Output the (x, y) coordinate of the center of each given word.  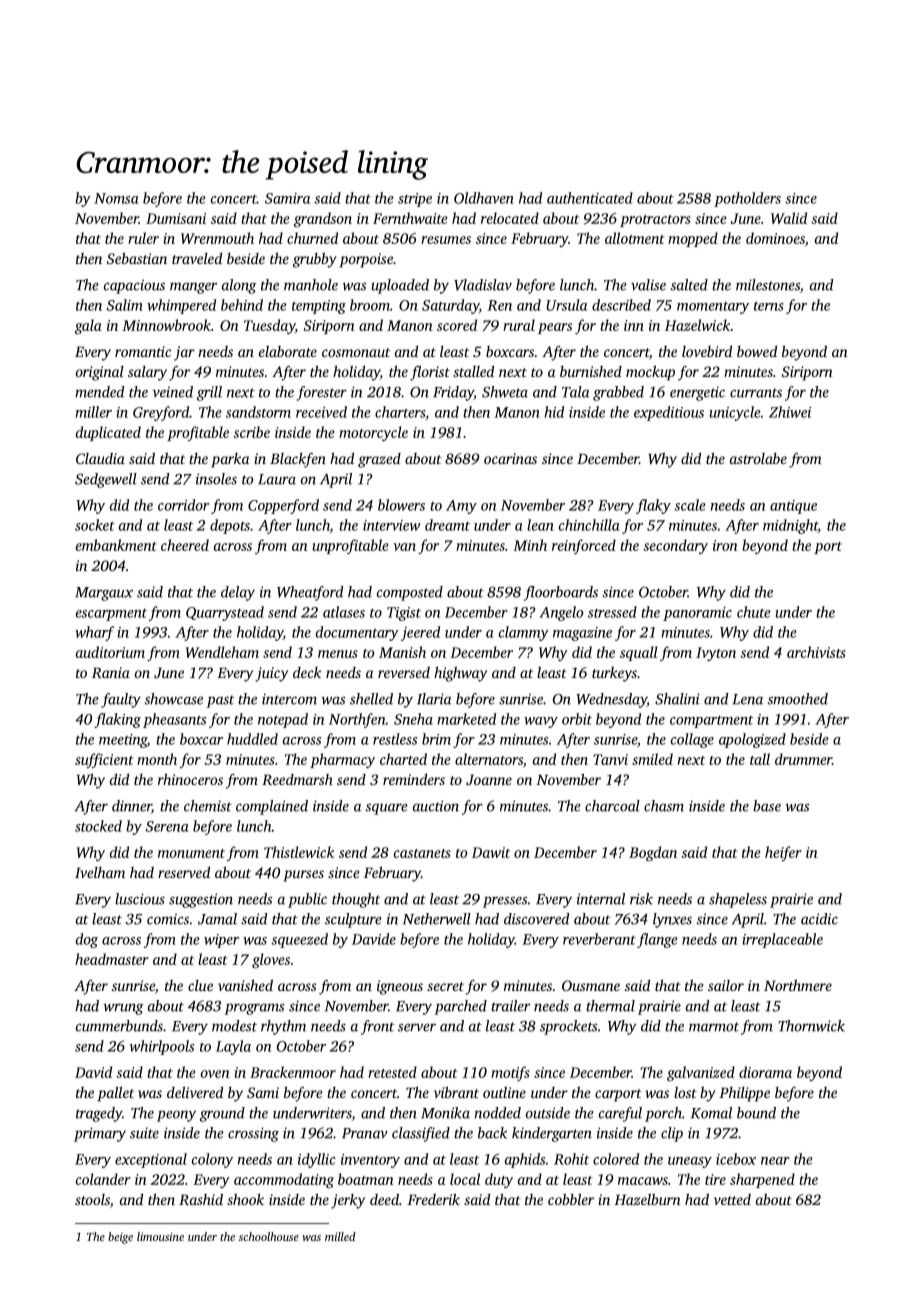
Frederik (433, 1199)
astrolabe (758, 458)
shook (245, 1199)
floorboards (561, 593)
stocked (98, 826)
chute (754, 612)
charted (403, 759)
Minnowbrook (166, 325)
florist (430, 373)
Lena (747, 699)
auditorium (110, 652)
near (775, 1161)
